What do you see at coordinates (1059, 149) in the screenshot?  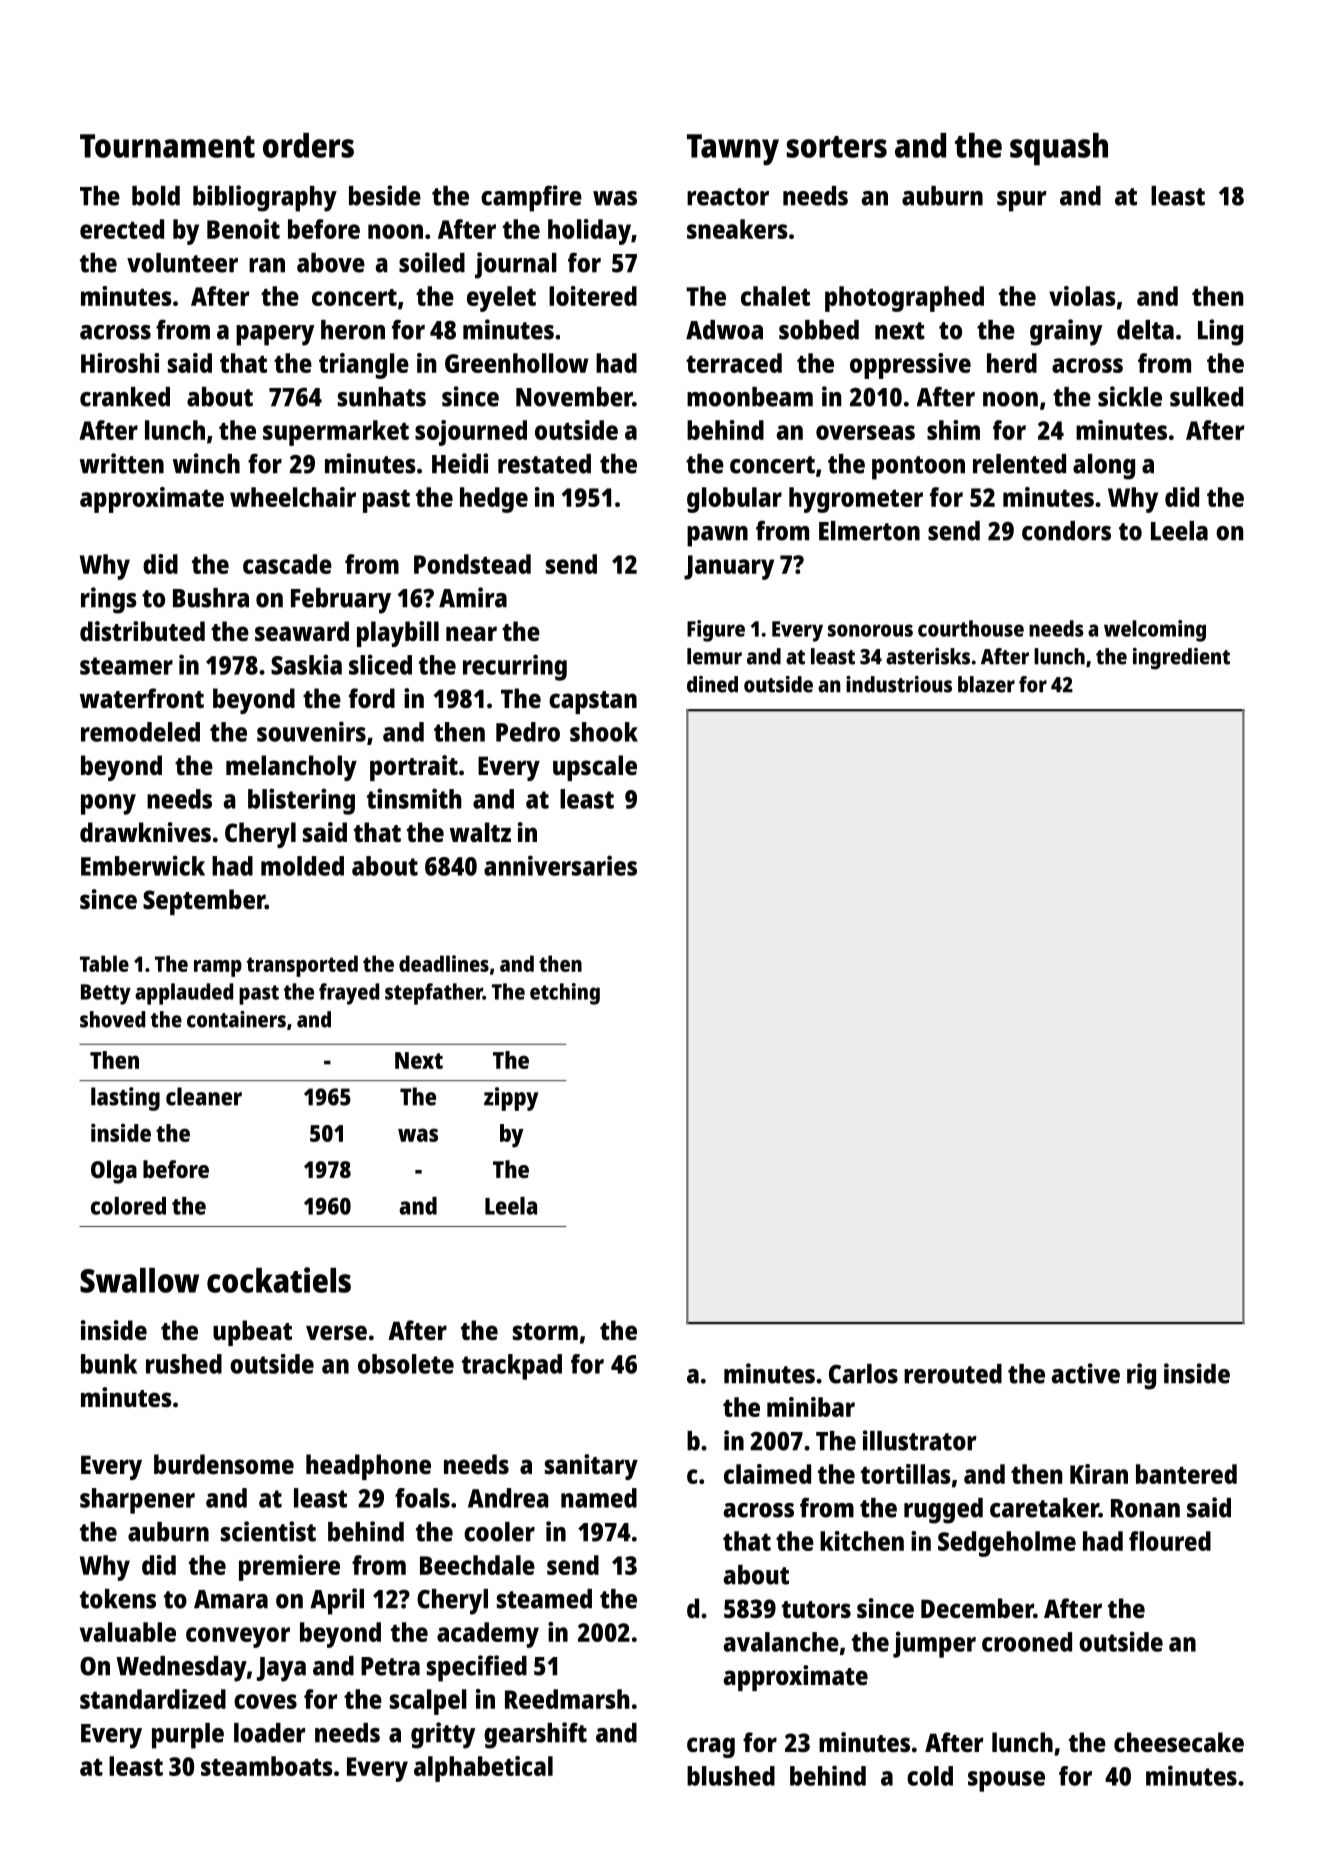 I see `squash` at bounding box center [1059, 149].
